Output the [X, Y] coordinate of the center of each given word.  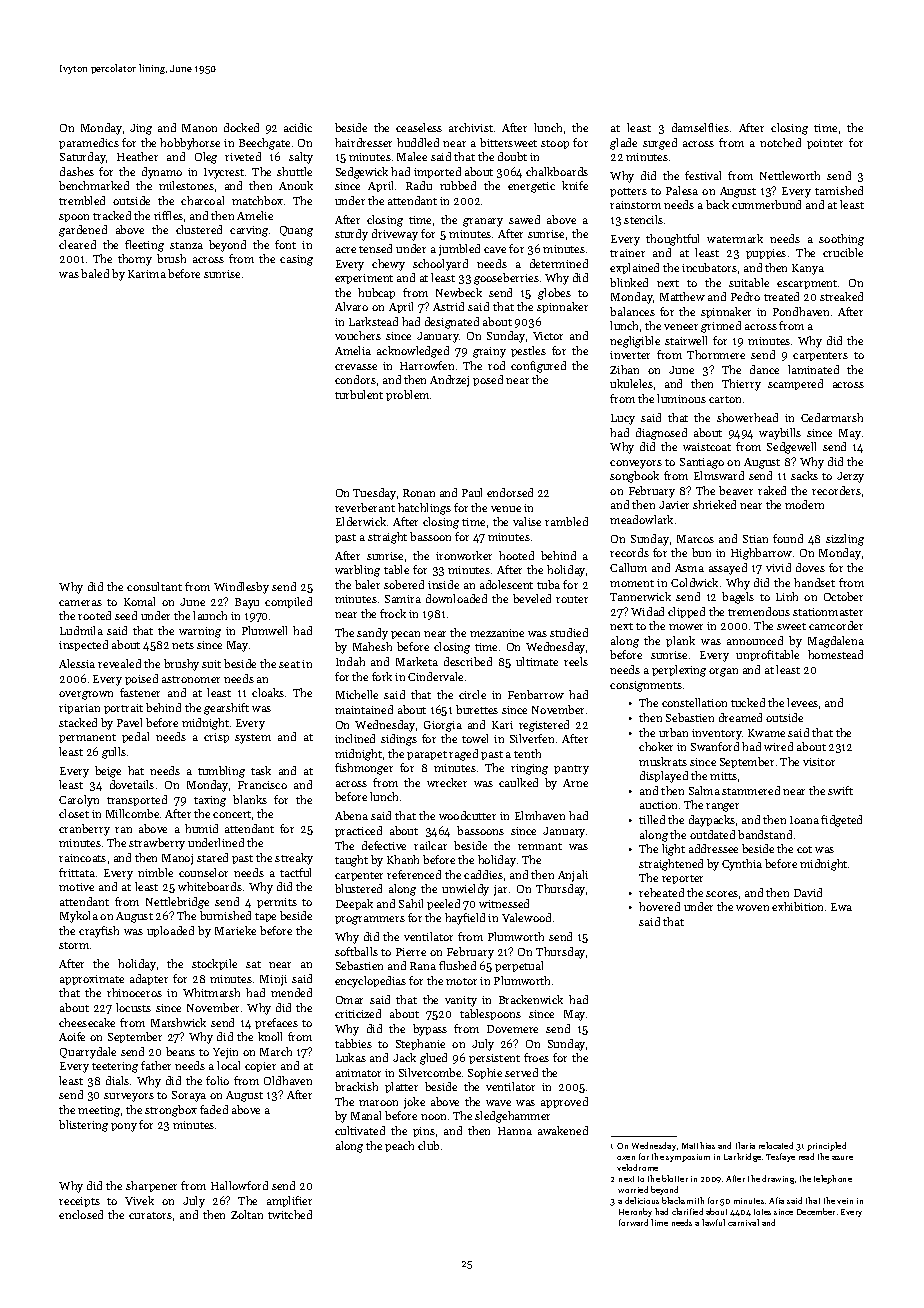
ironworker [464, 555]
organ [723, 672]
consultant [154, 586]
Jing [141, 129]
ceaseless [419, 127]
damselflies [700, 127]
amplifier [289, 1201]
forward [633, 1222]
